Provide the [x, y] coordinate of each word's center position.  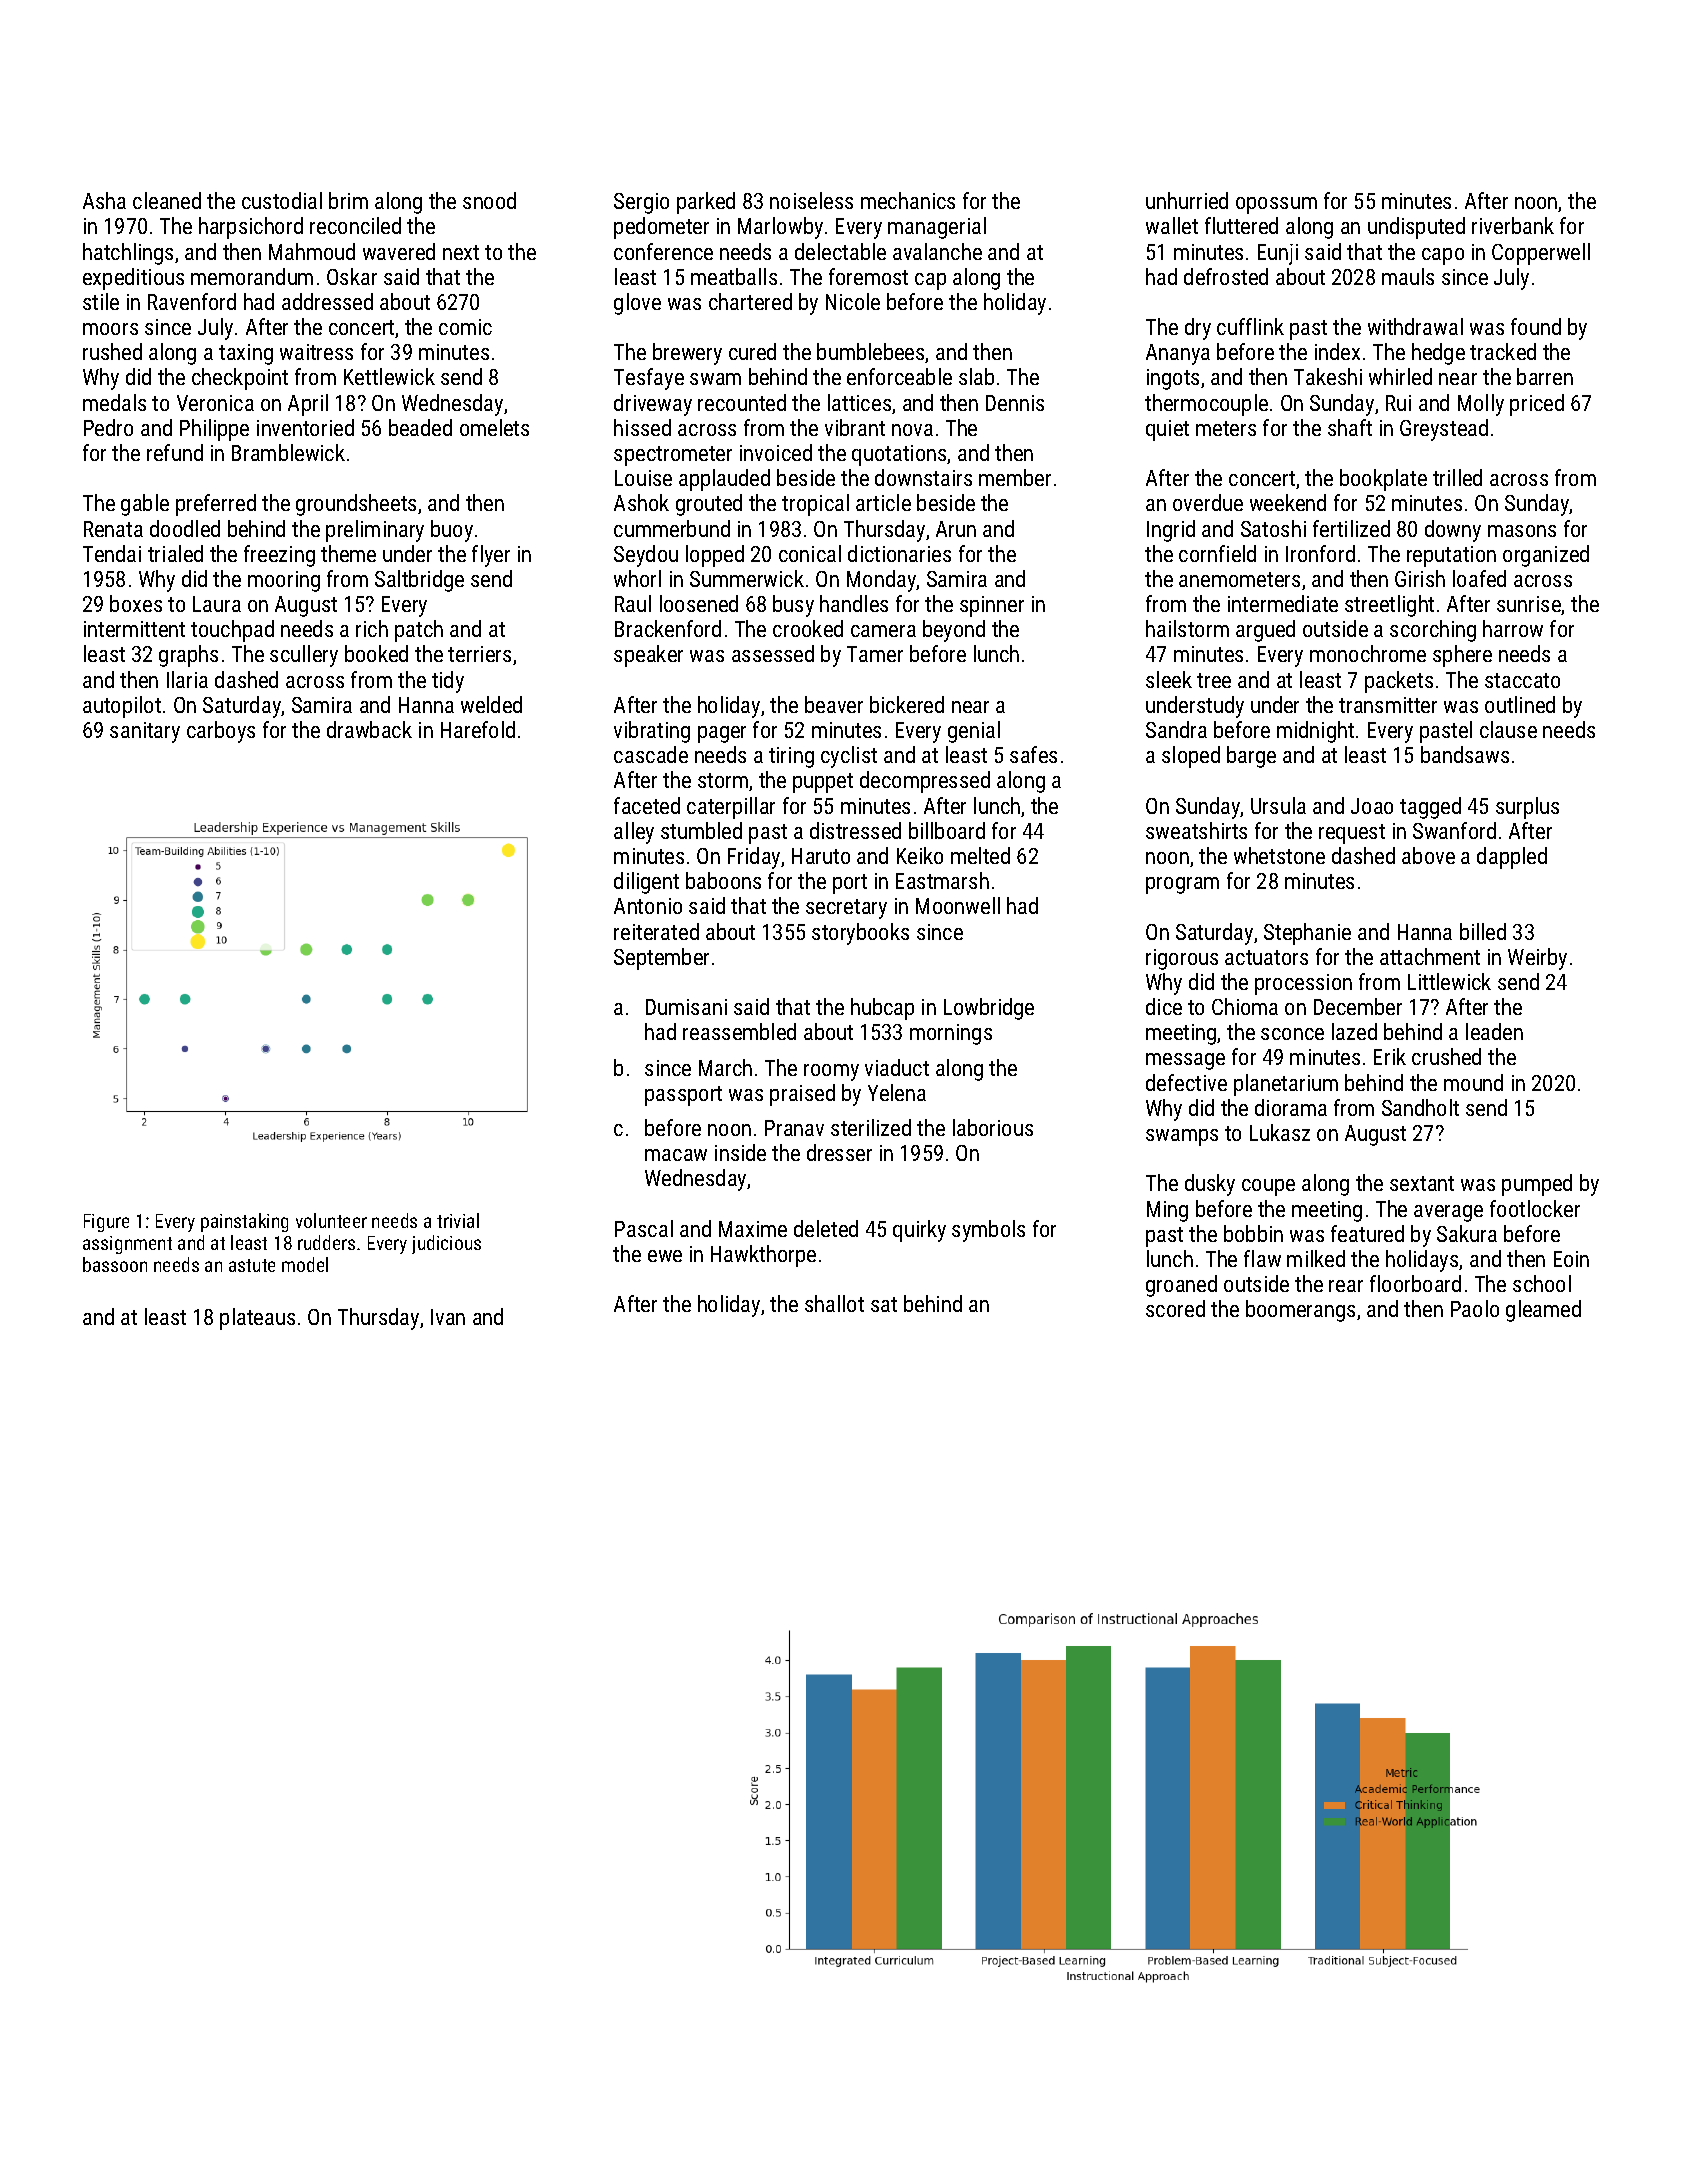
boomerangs [1300, 1311]
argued [1265, 631]
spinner [992, 606]
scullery [304, 656]
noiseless [811, 200]
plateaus [257, 1319]
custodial [282, 200]
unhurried [1187, 200]
